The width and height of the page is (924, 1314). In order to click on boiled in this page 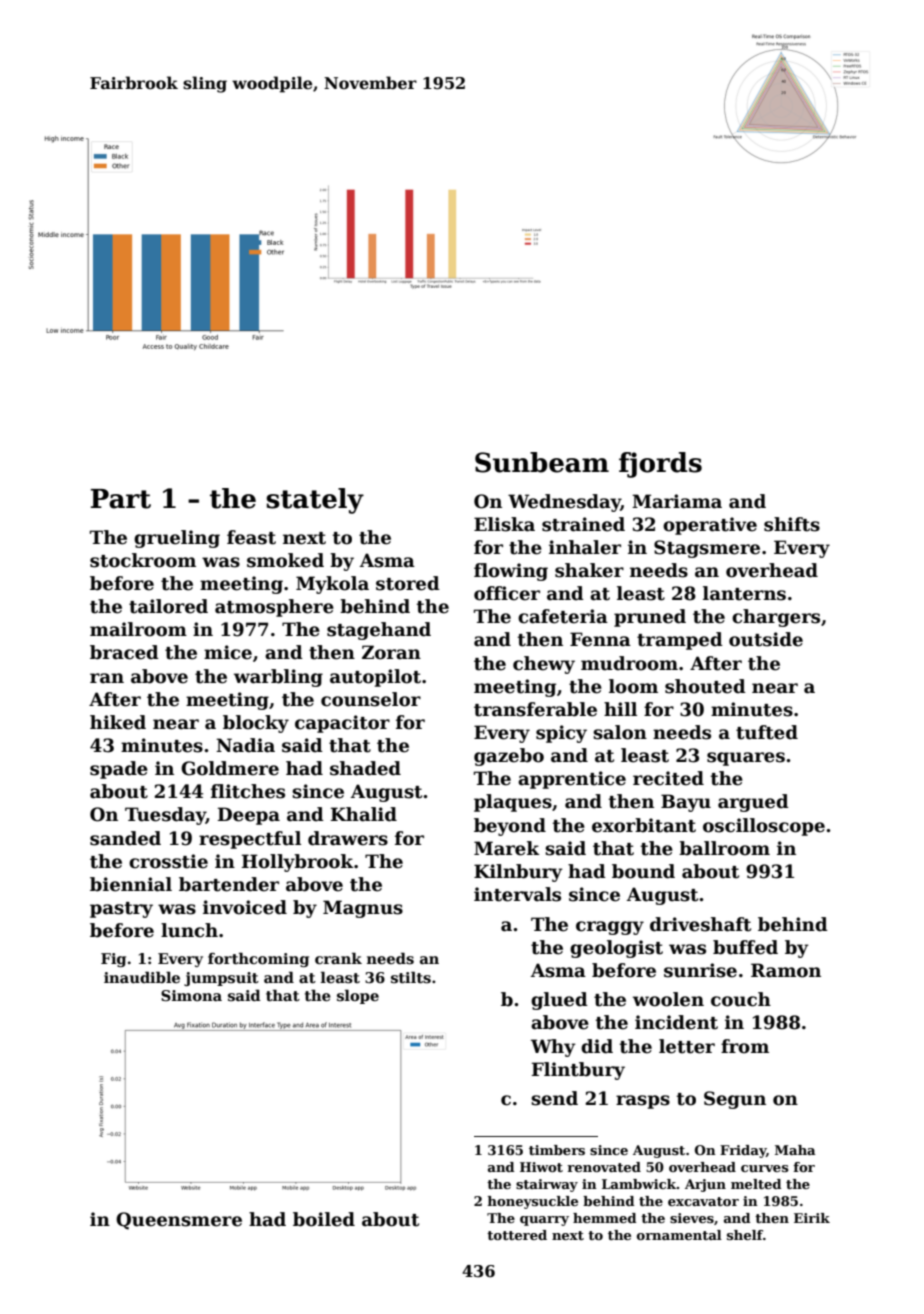, I will do `click(324, 1219)`.
